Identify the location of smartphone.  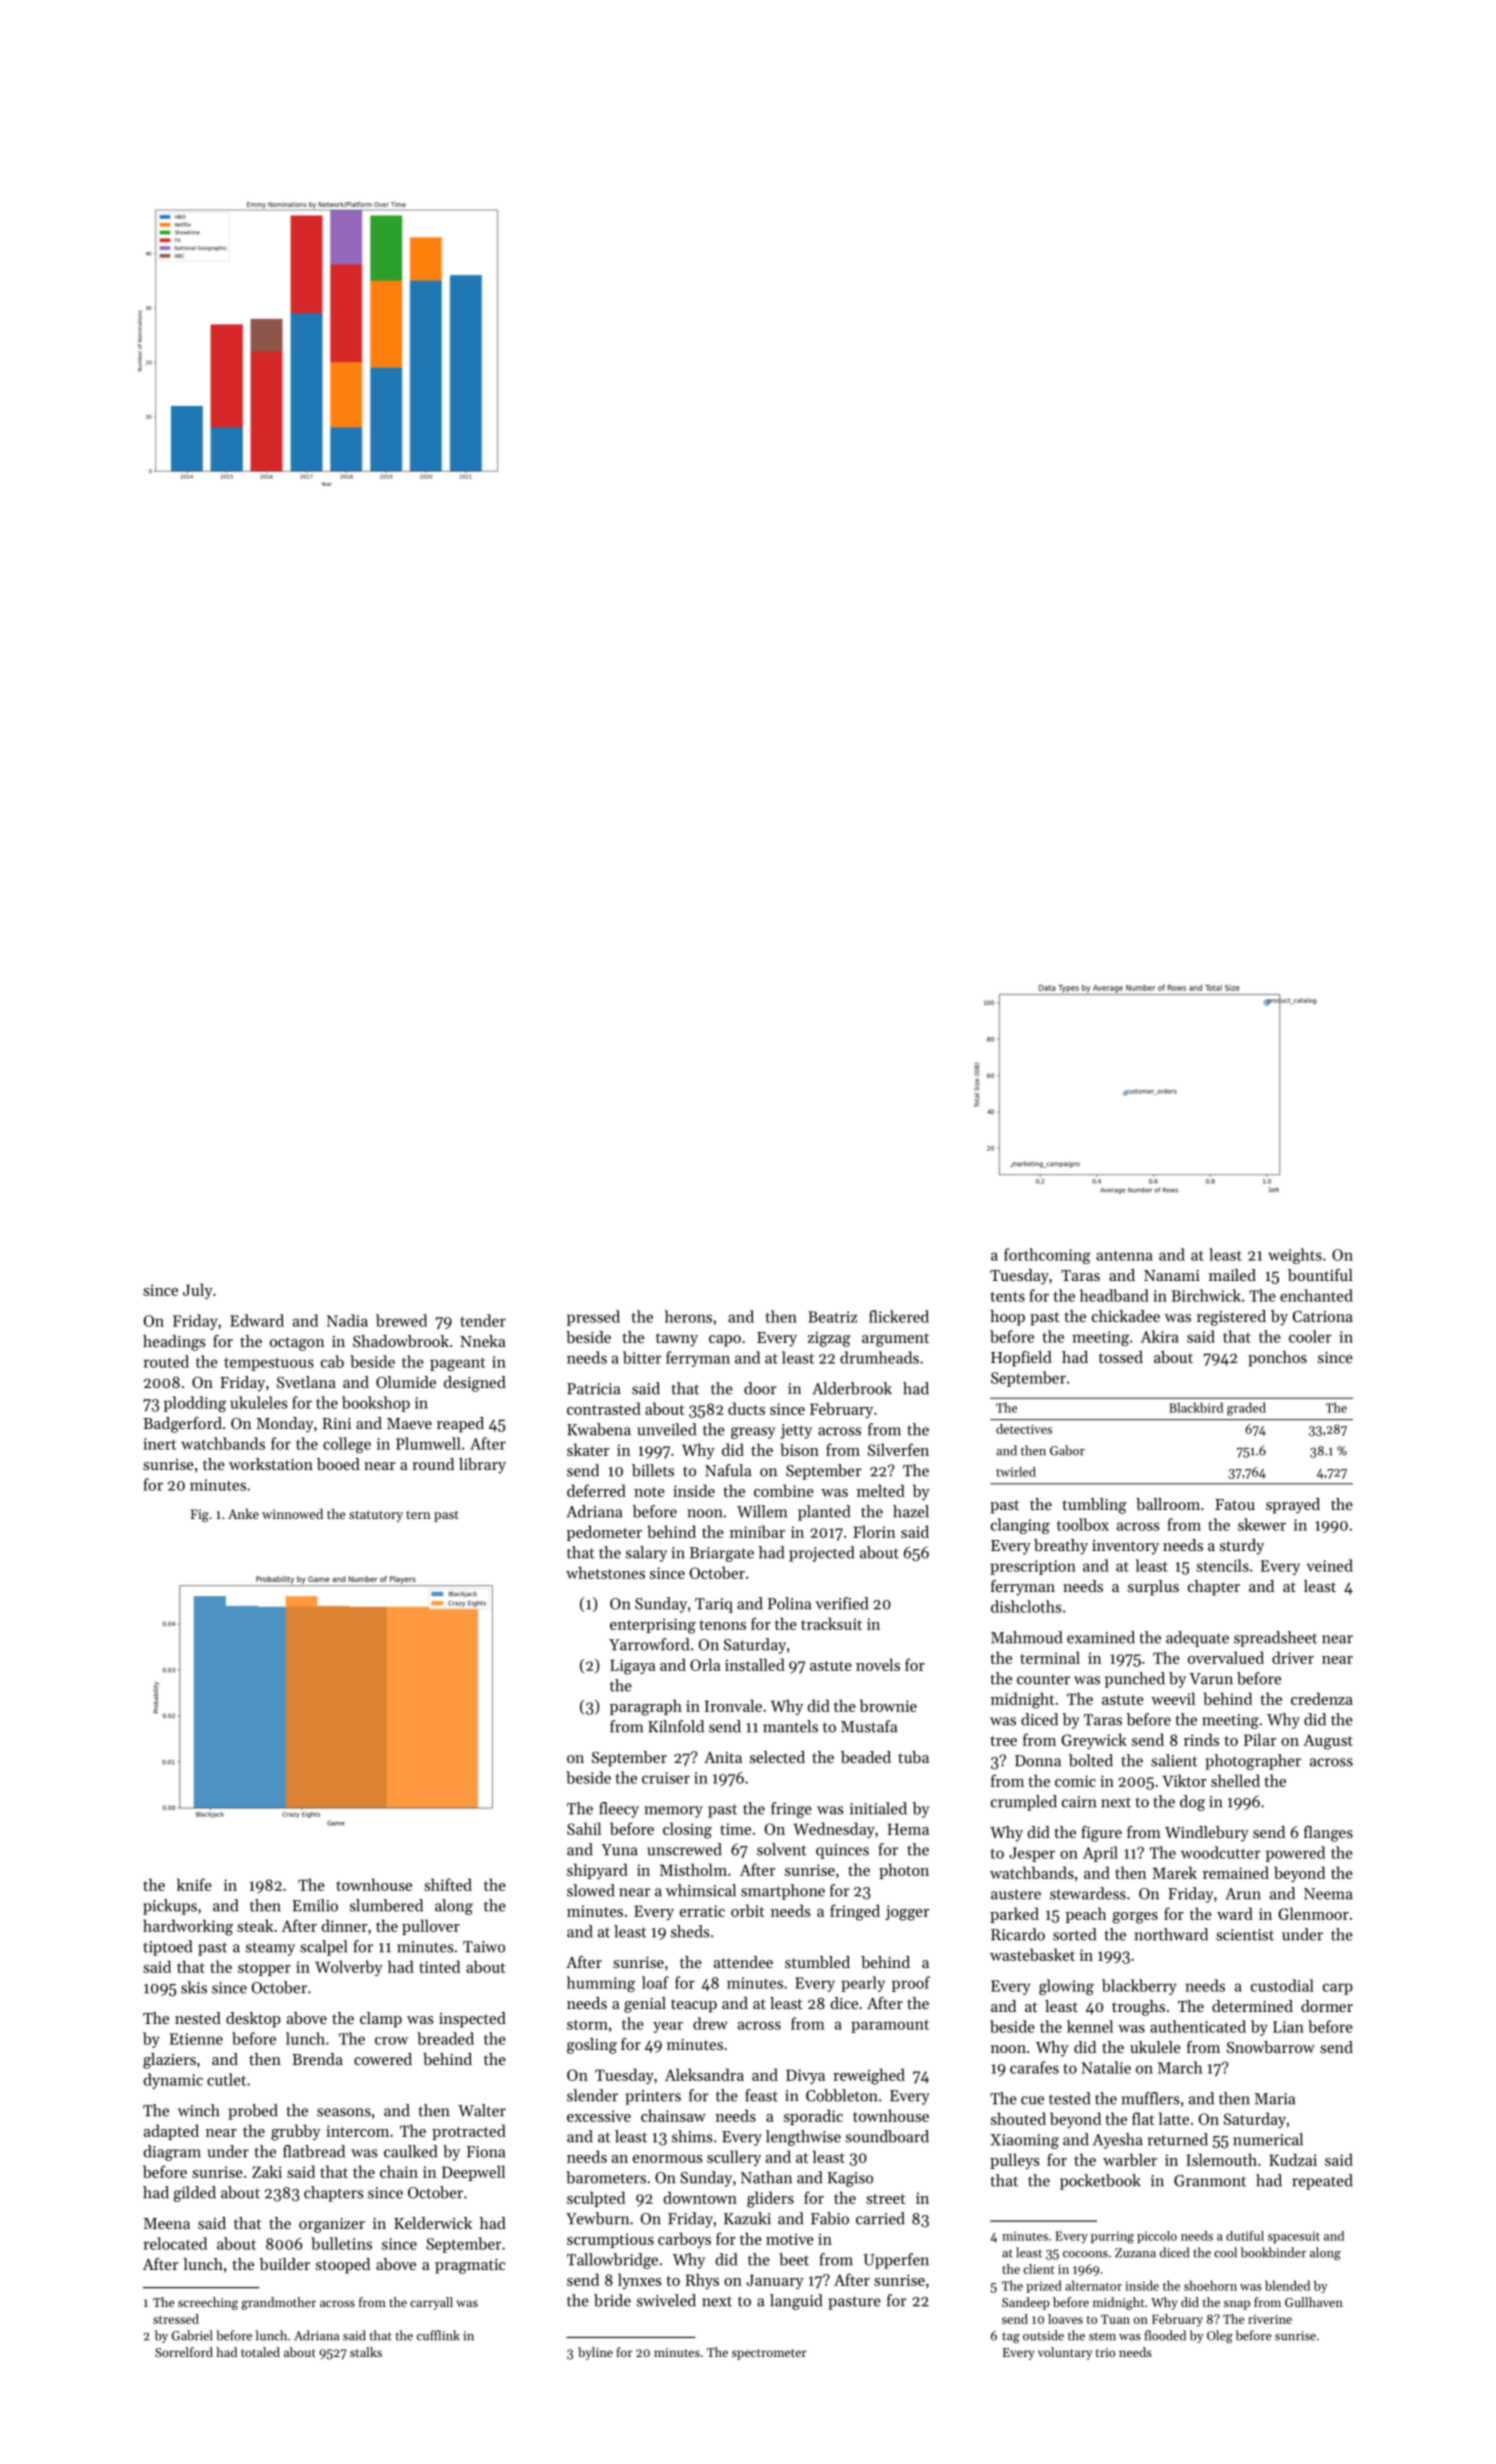
(783, 1892).
